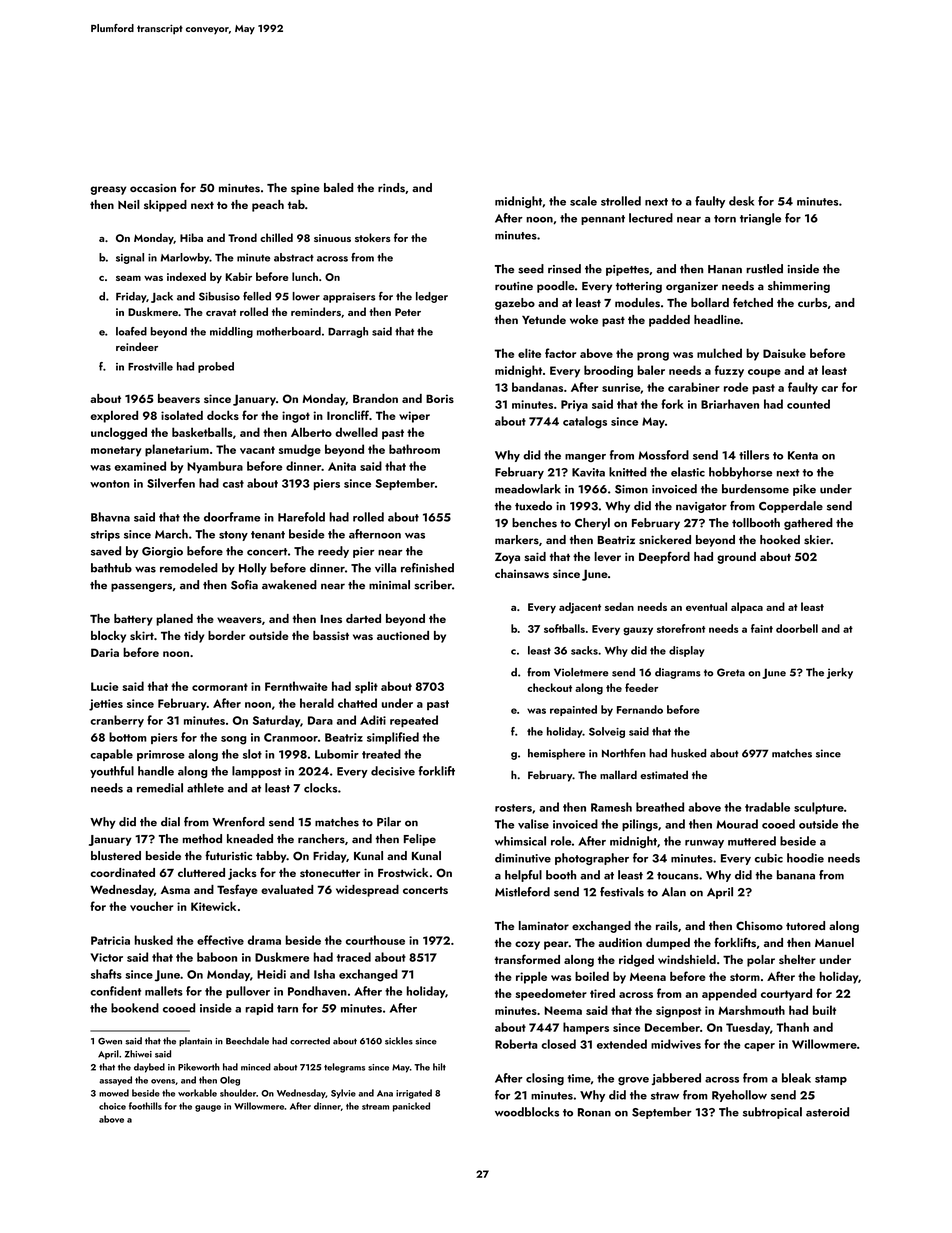  Describe the element at coordinates (808, 404) in the image. I see `counted` at that location.
